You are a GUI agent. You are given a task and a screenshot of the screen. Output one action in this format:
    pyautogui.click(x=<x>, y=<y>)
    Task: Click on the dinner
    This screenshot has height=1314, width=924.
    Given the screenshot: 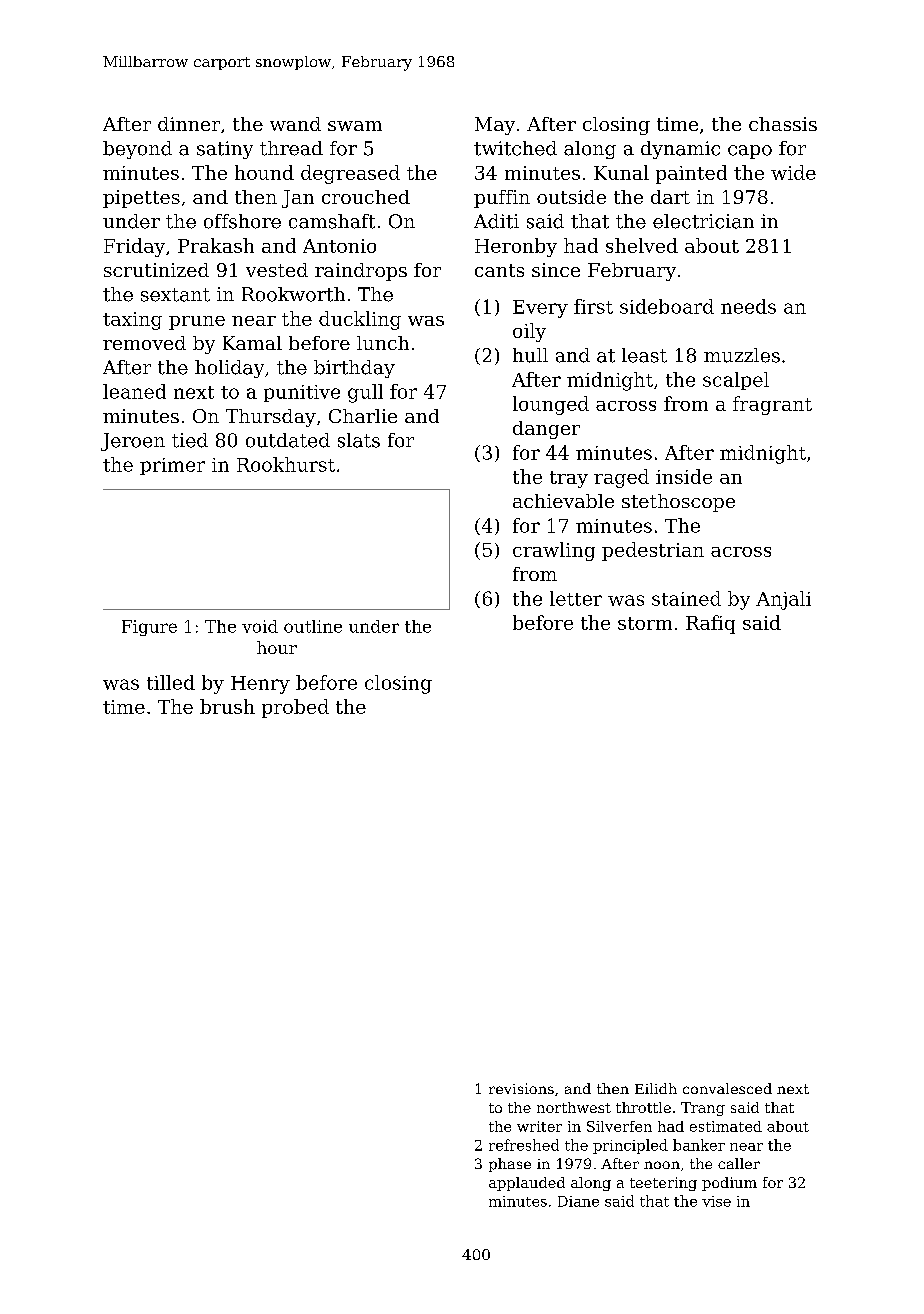 What is the action you would take?
    pyautogui.click(x=189, y=124)
